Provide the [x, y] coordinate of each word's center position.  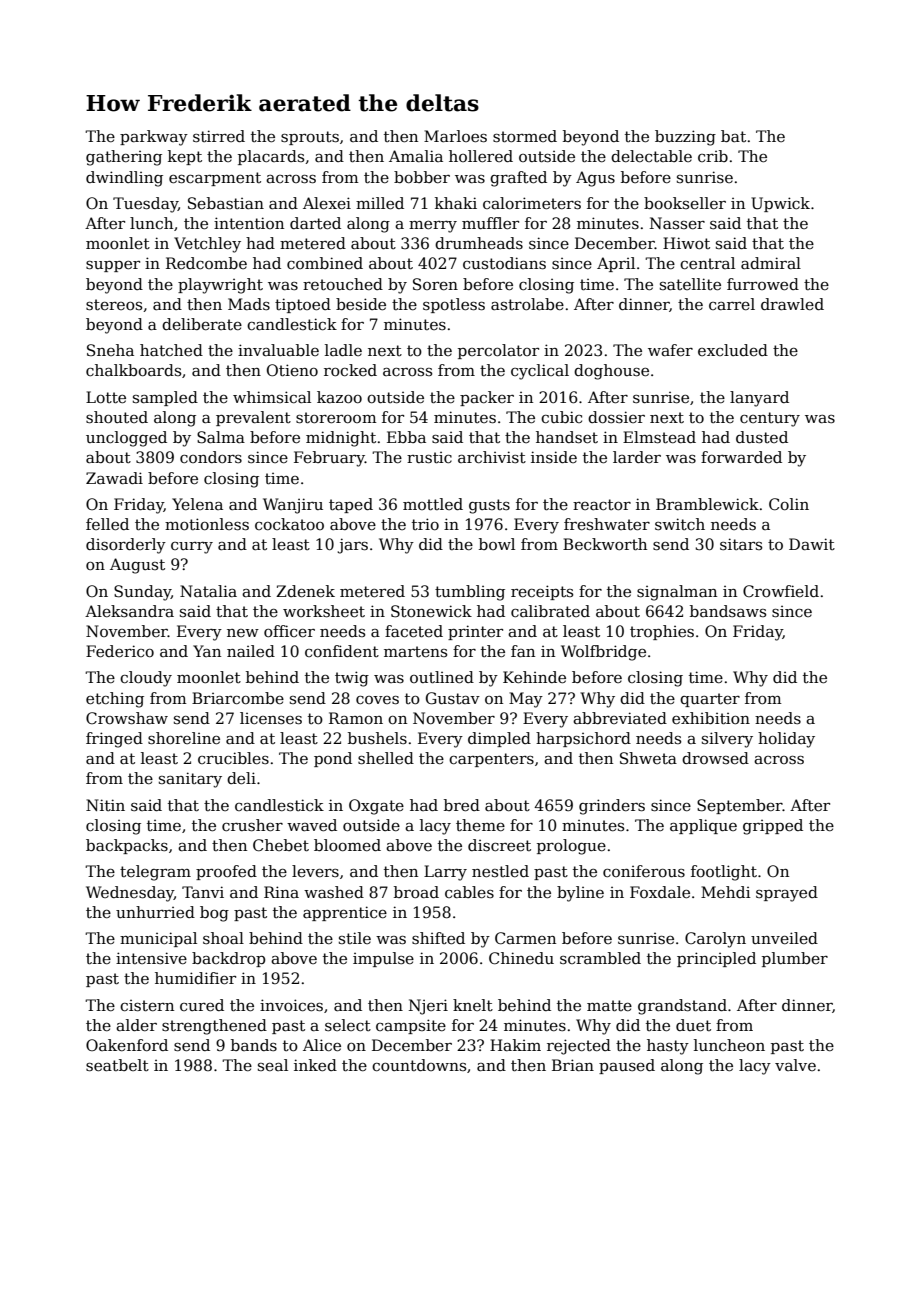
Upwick [780, 204]
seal [273, 1065]
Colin [789, 504]
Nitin [105, 805]
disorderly [126, 546]
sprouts [310, 138]
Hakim [515, 1045]
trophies [662, 632]
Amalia [416, 156]
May [526, 700]
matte [609, 1006]
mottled [433, 504]
